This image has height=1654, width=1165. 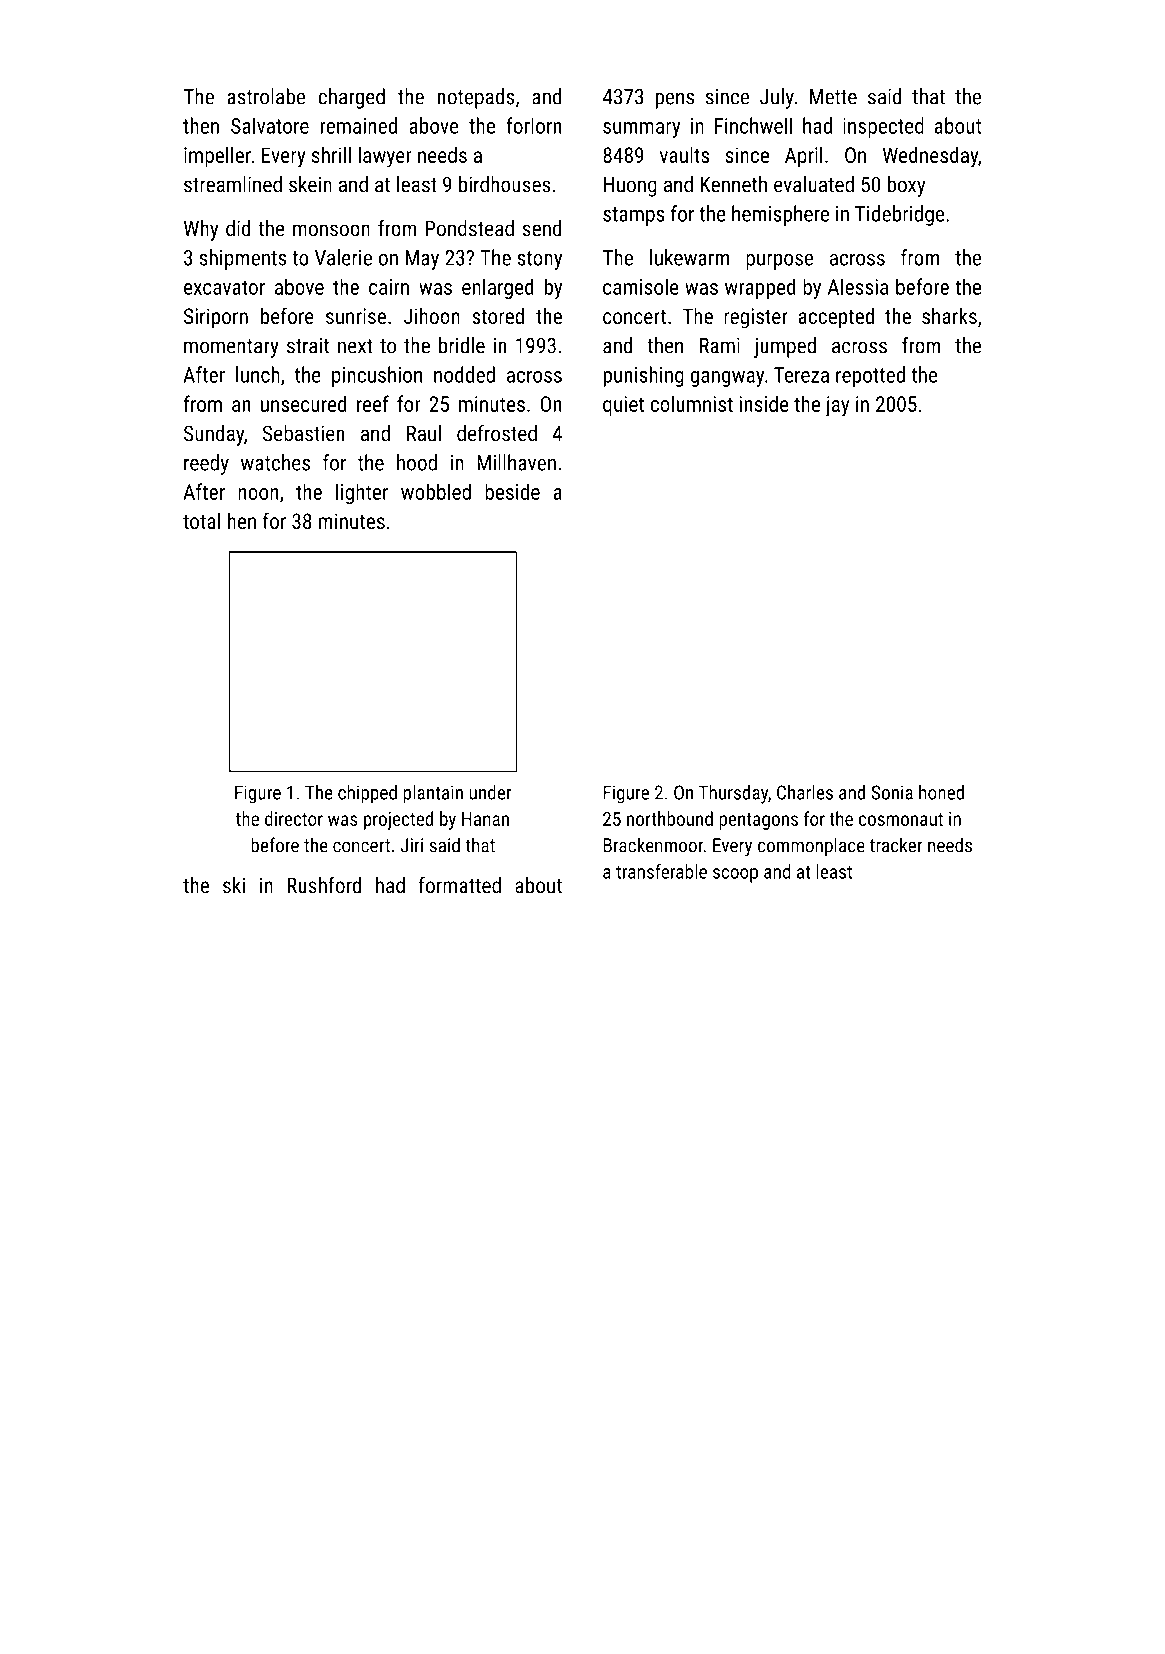 I want to click on honed, so click(x=941, y=792).
